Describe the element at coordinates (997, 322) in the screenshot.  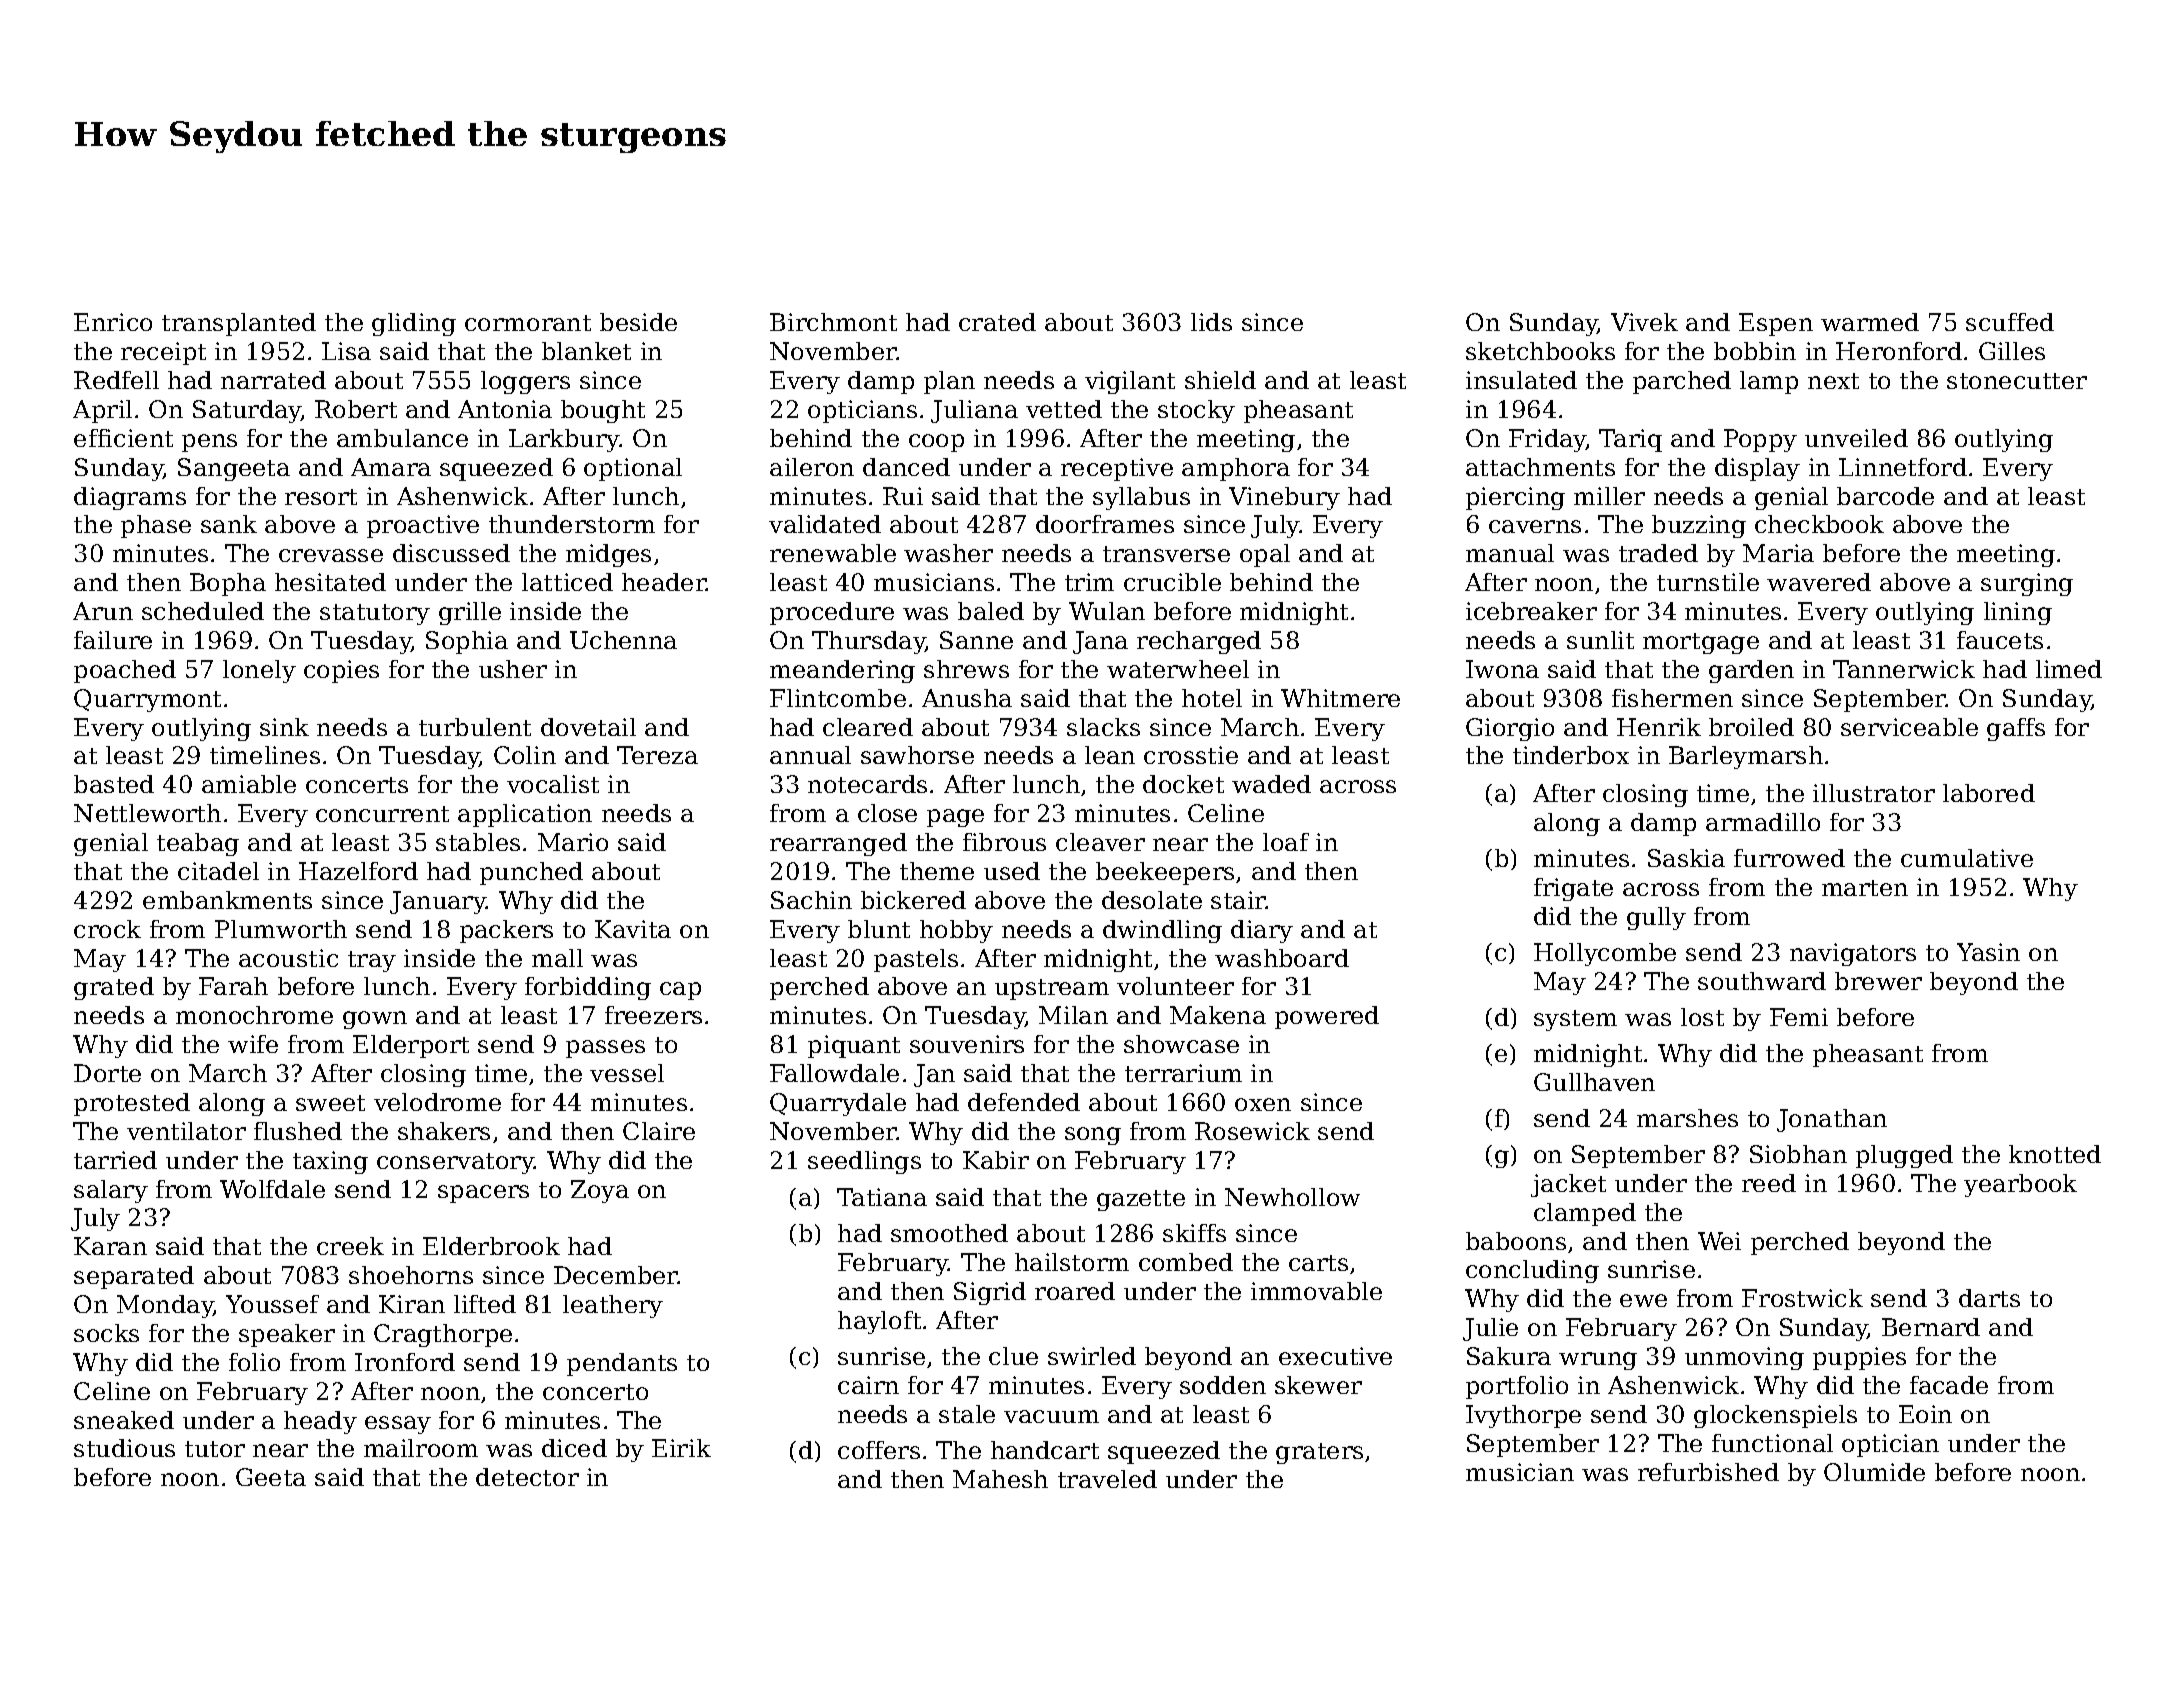
I see `crated` at that location.
